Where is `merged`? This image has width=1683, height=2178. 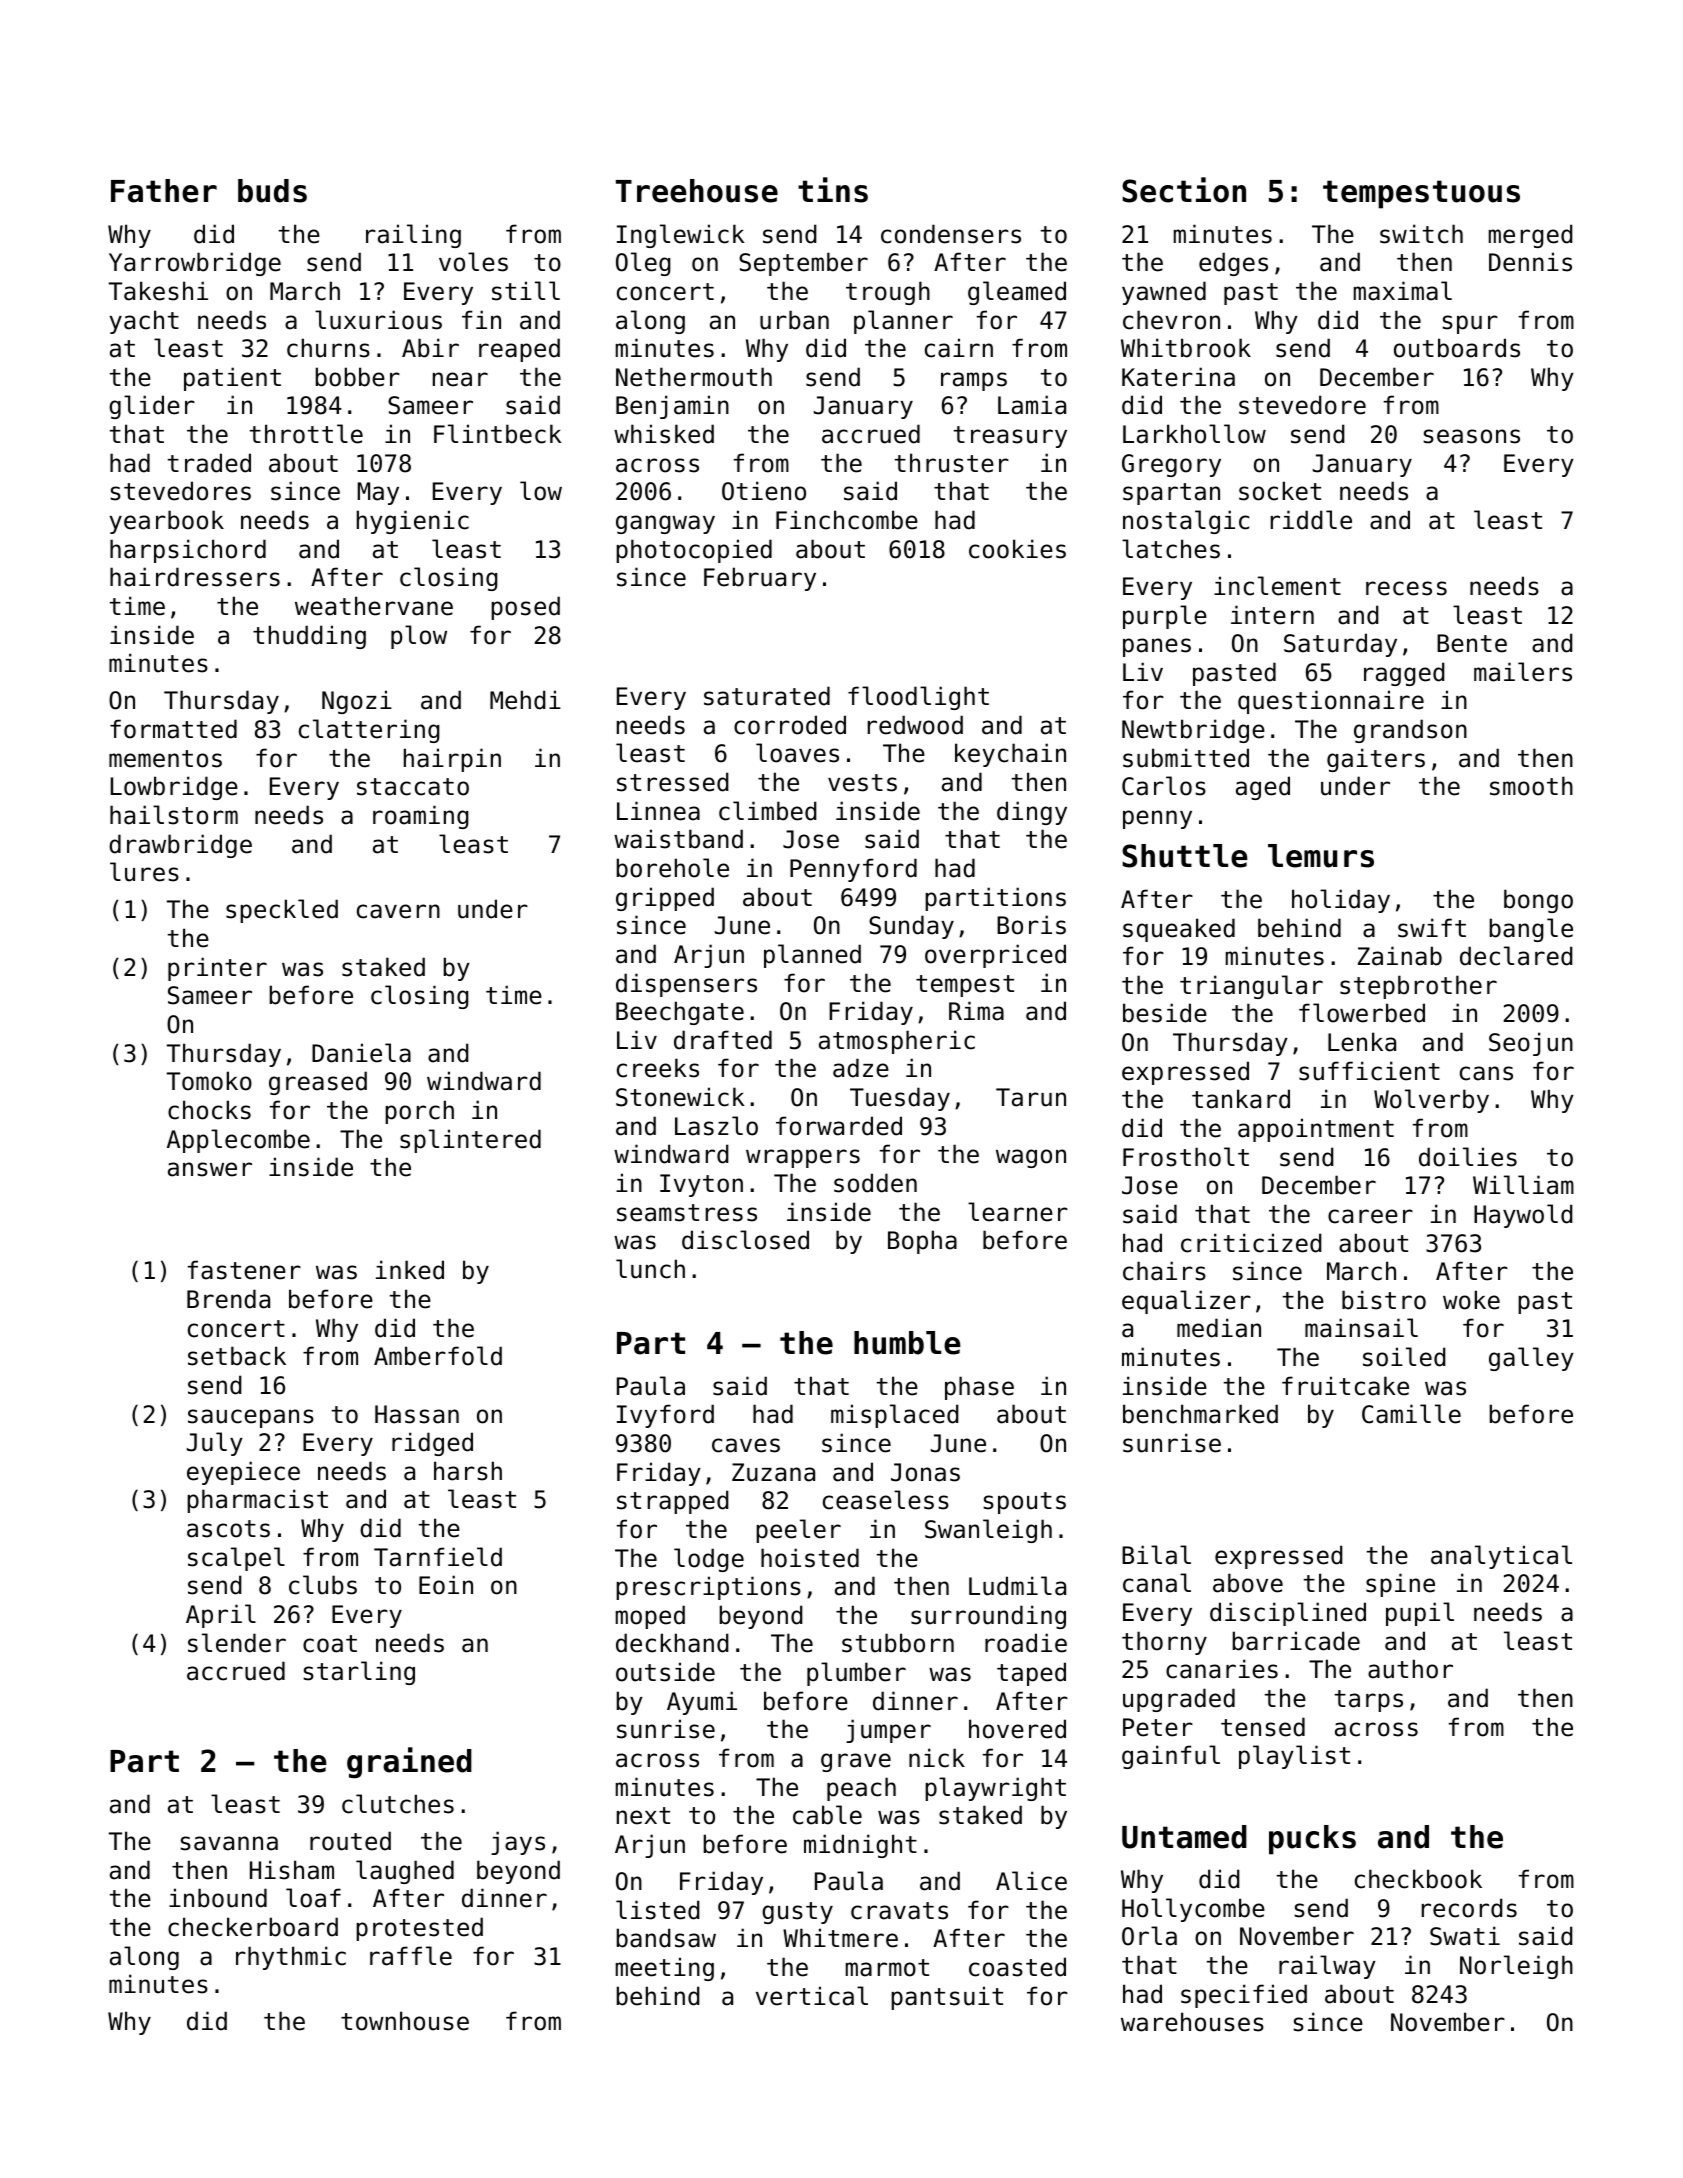 merged is located at coordinates (1531, 236).
